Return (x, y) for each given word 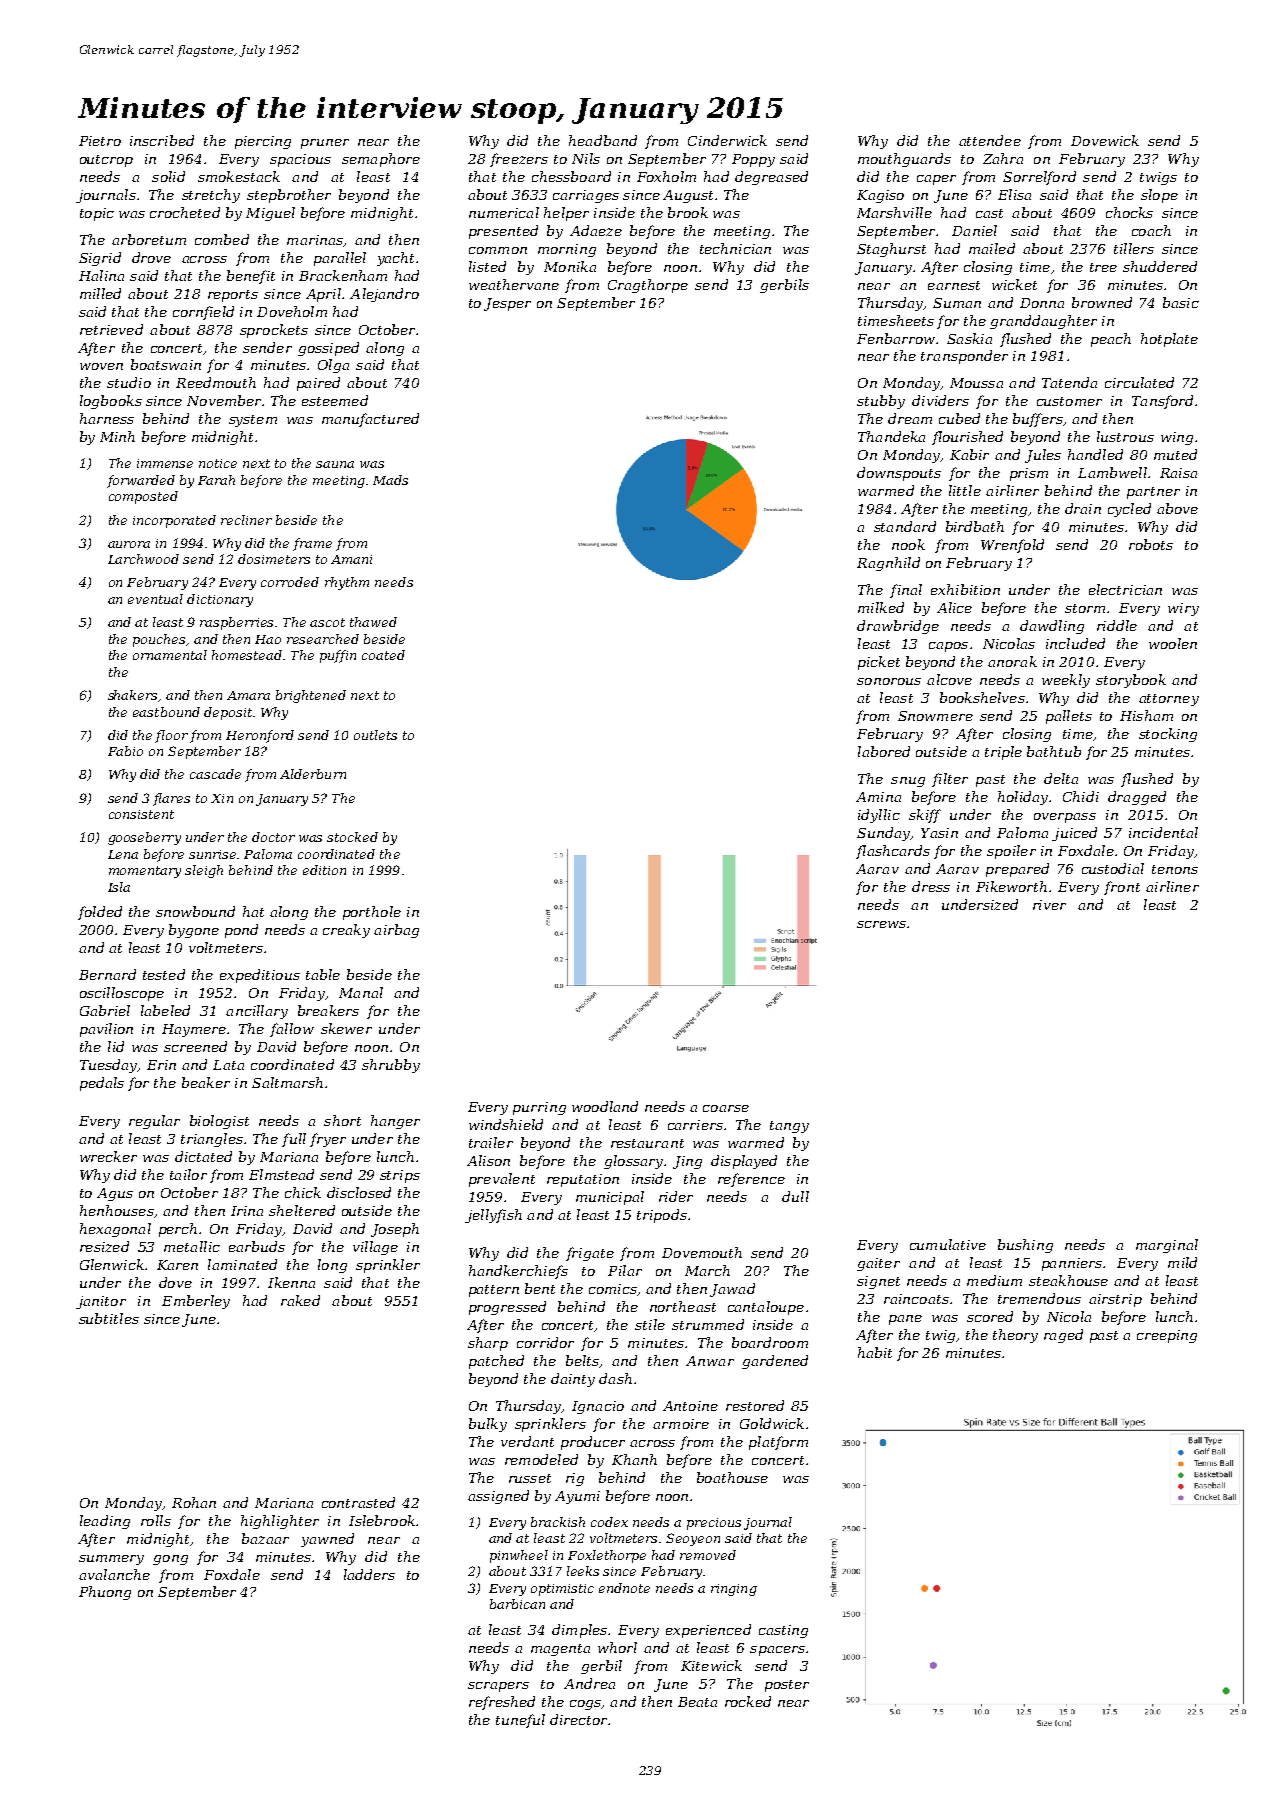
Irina (247, 1211)
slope (1159, 196)
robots (1151, 544)
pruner (325, 144)
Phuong (105, 1593)
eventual (155, 599)
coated (383, 655)
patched (496, 1362)
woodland (605, 1106)
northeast (683, 1306)
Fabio (125, 751)
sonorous (889, 681)
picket (879, 663)
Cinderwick (727, 140)
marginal (1167, 1246)
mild (1182, 1262)
